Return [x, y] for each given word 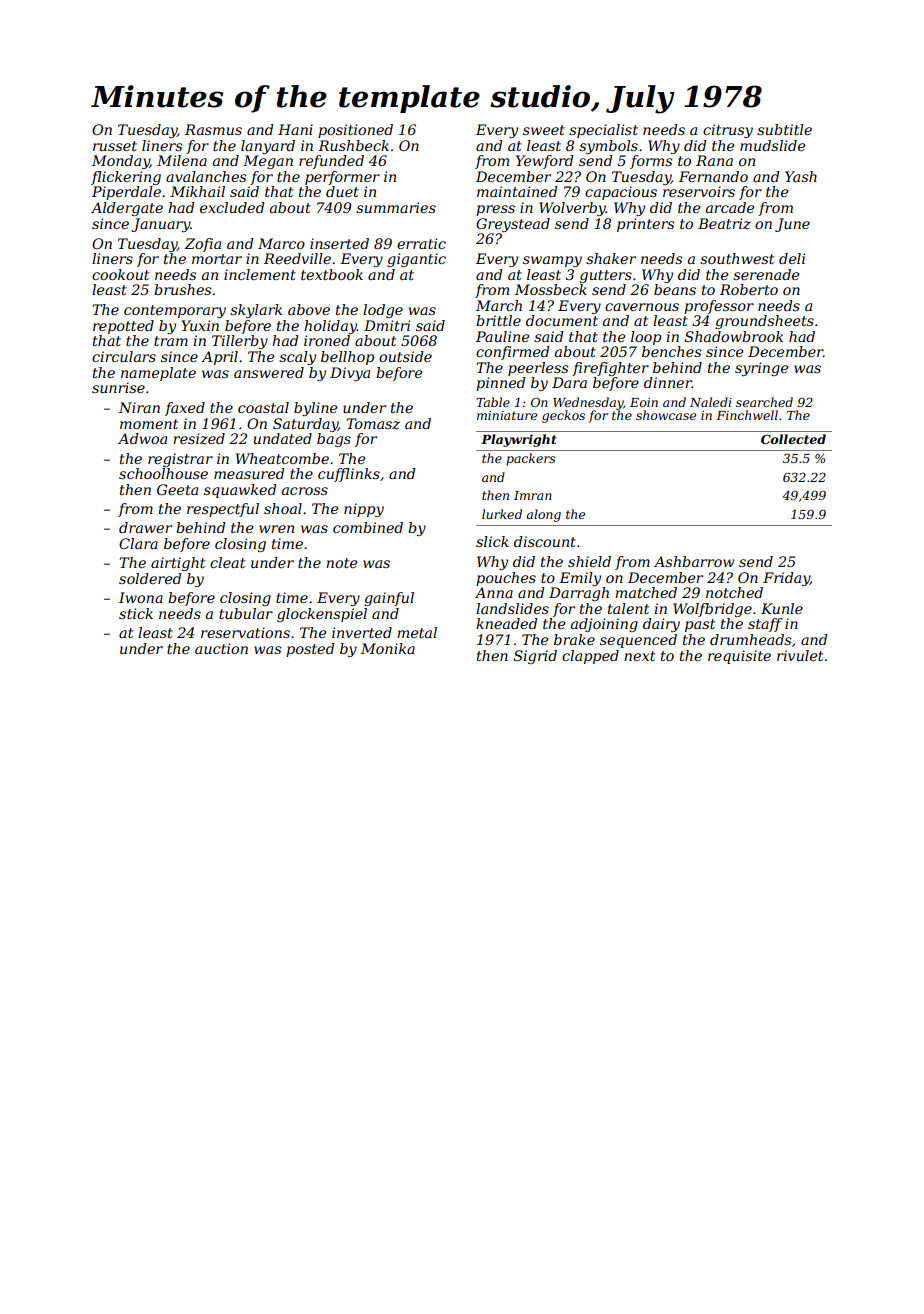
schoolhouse [163, 473]
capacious [621, 193]
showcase [666, 415]
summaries [396, 207]
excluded [232, 207]
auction [221, 648]
